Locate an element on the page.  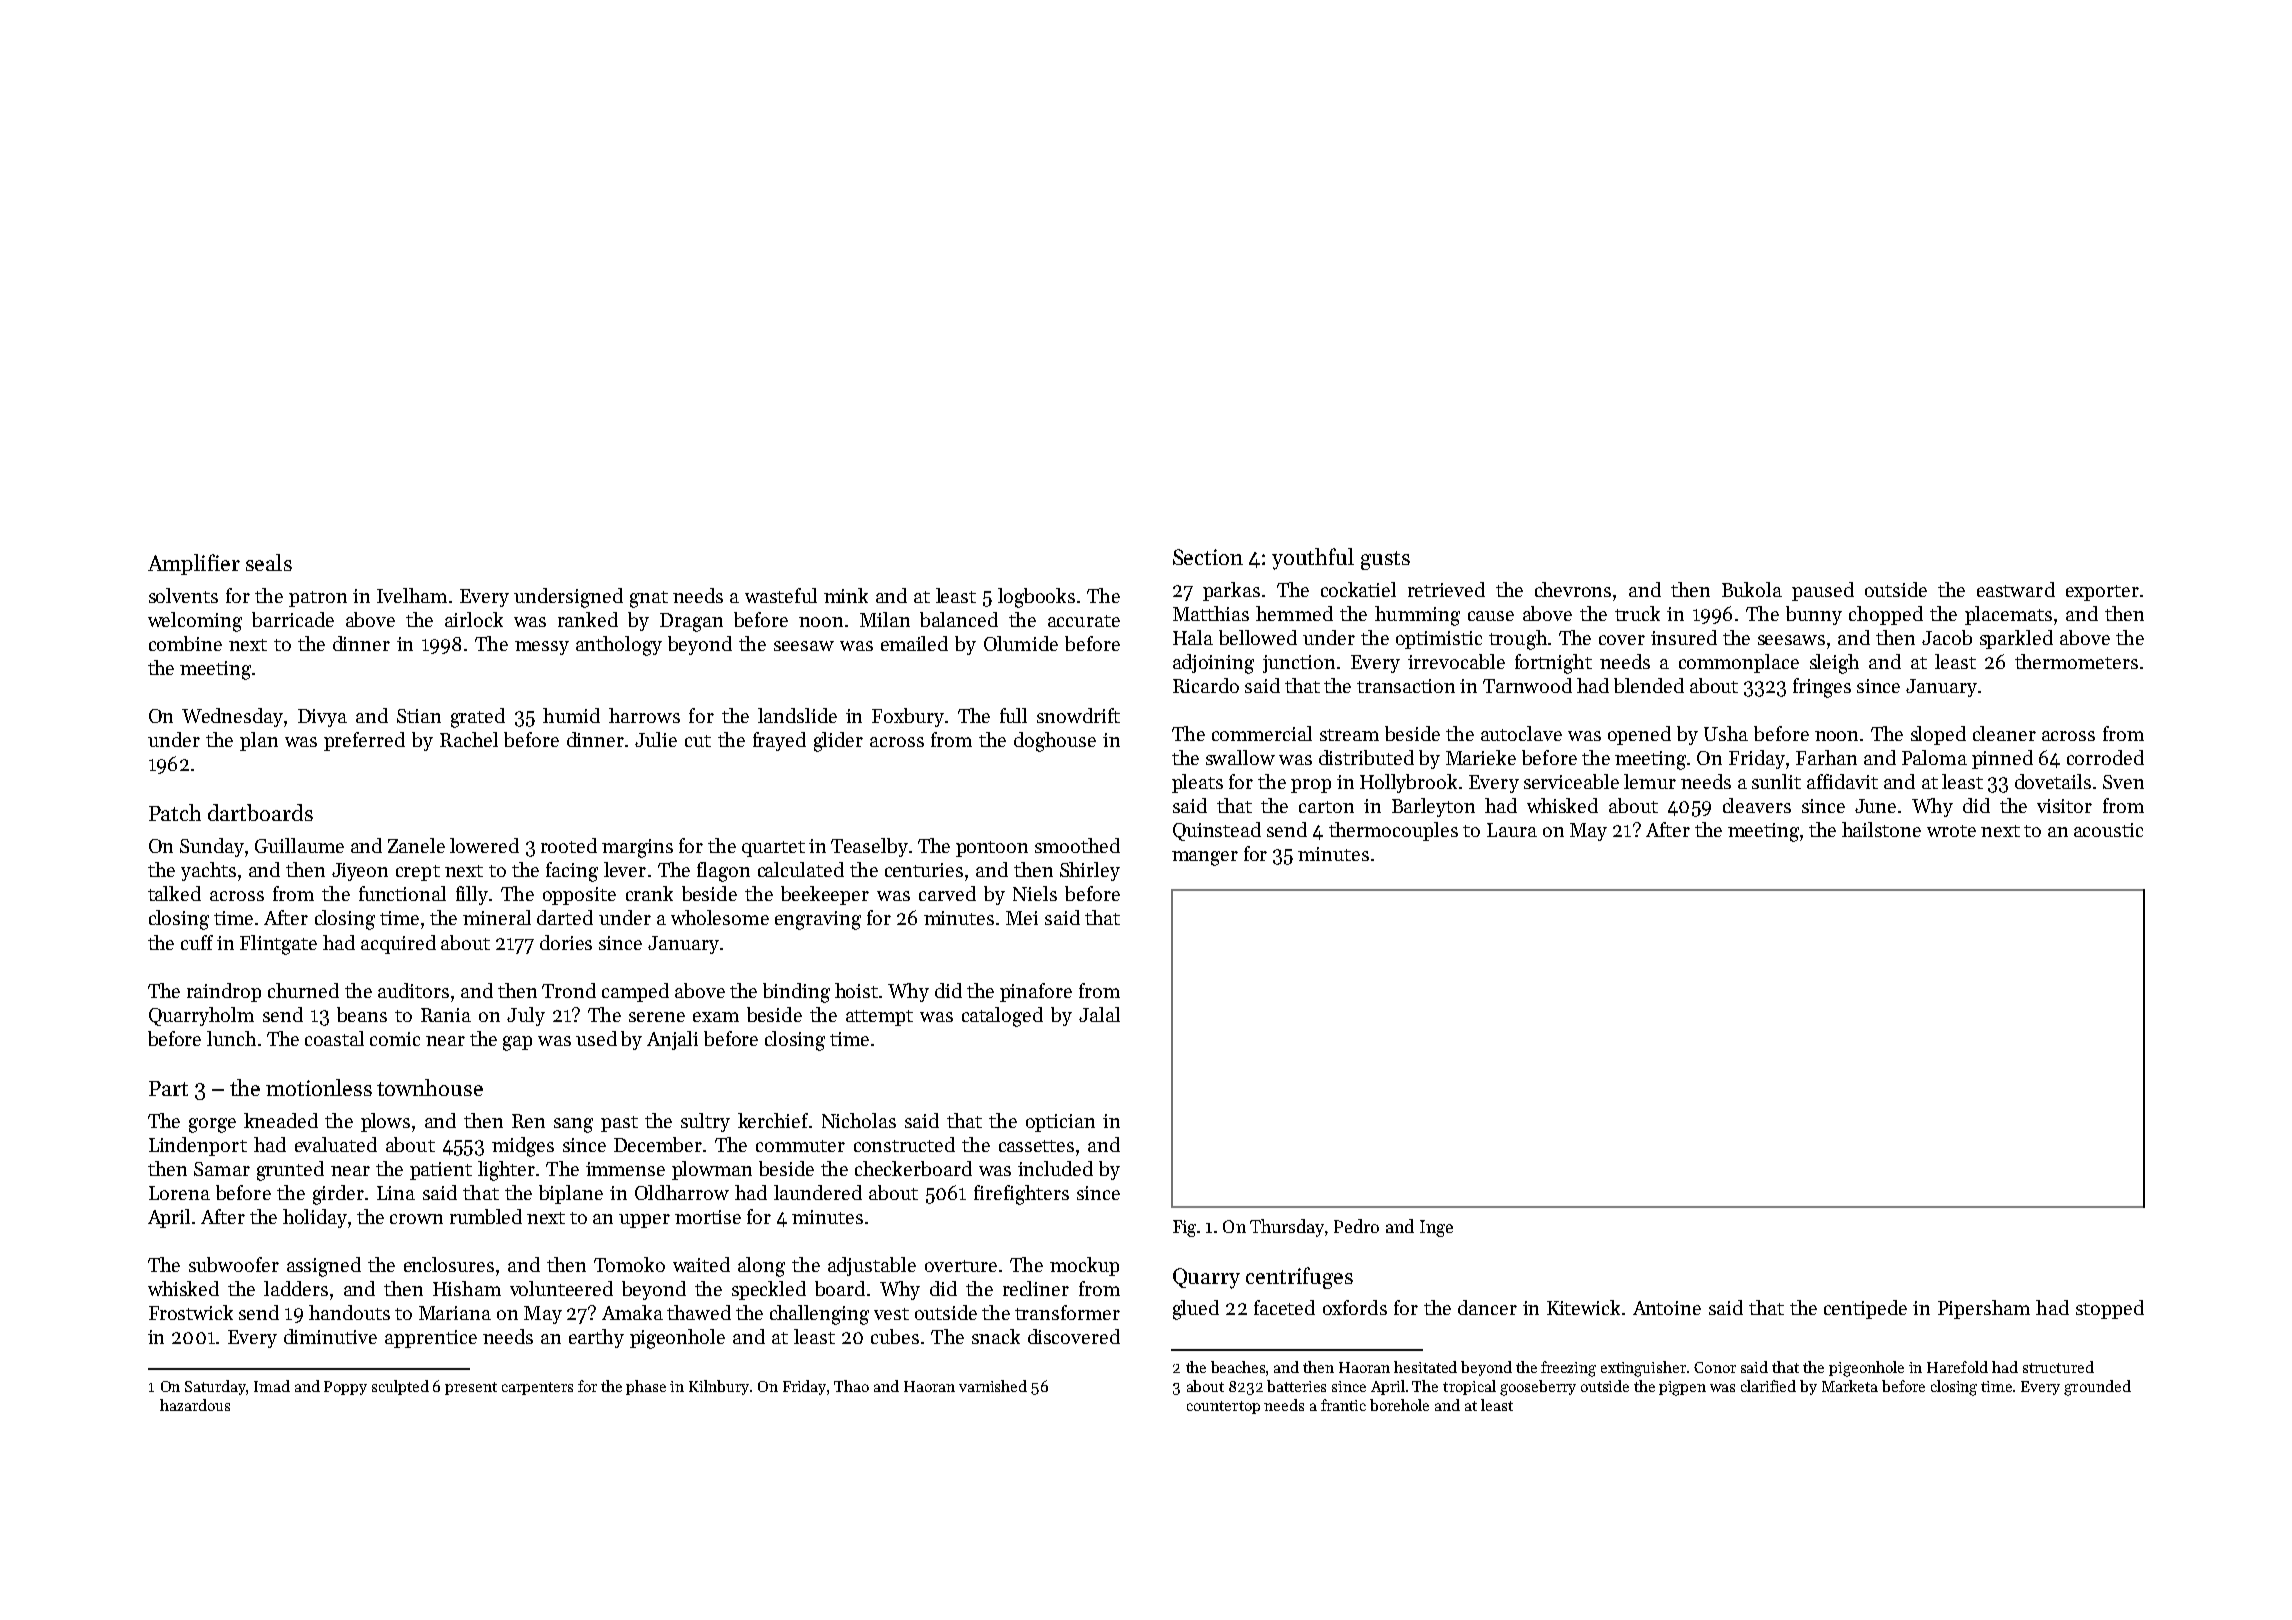
gusts is located at coordinates (1385, 560).
